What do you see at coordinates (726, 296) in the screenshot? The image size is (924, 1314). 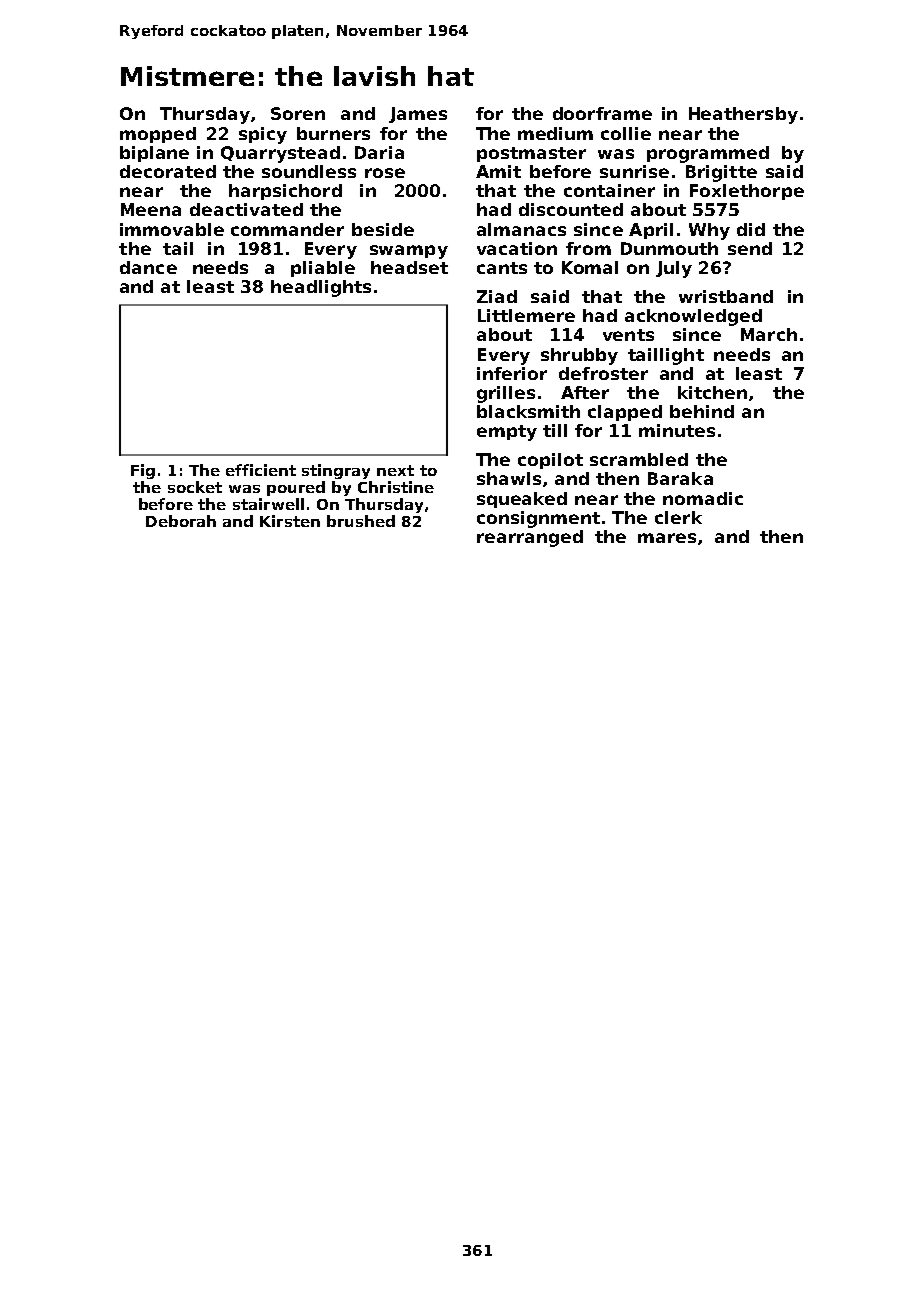 I see `wristband` at bounding box center [726, 296].
